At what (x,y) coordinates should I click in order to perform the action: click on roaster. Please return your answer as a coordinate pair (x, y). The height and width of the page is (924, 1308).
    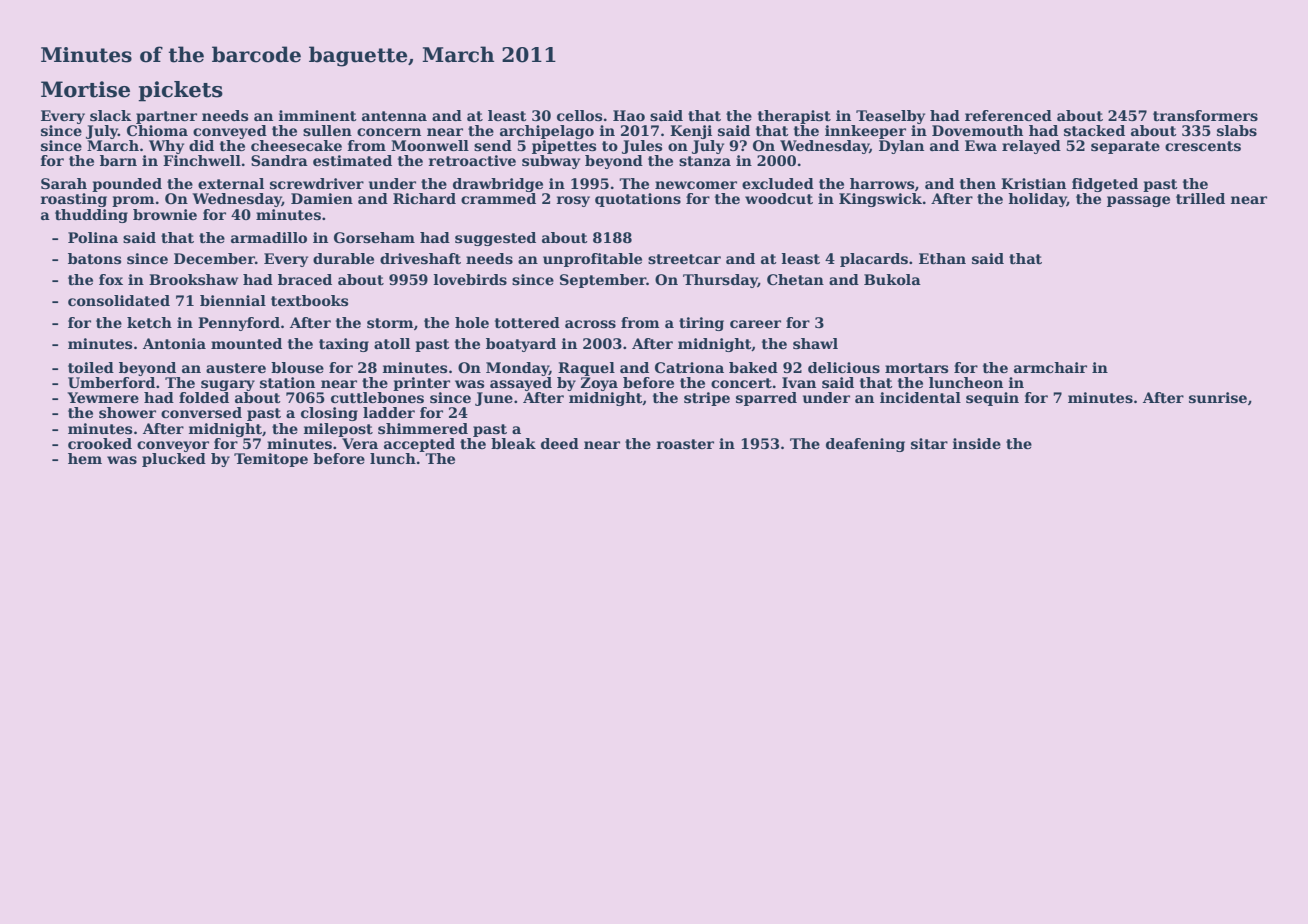
    Looking at the image, I should click on (685, 444).
